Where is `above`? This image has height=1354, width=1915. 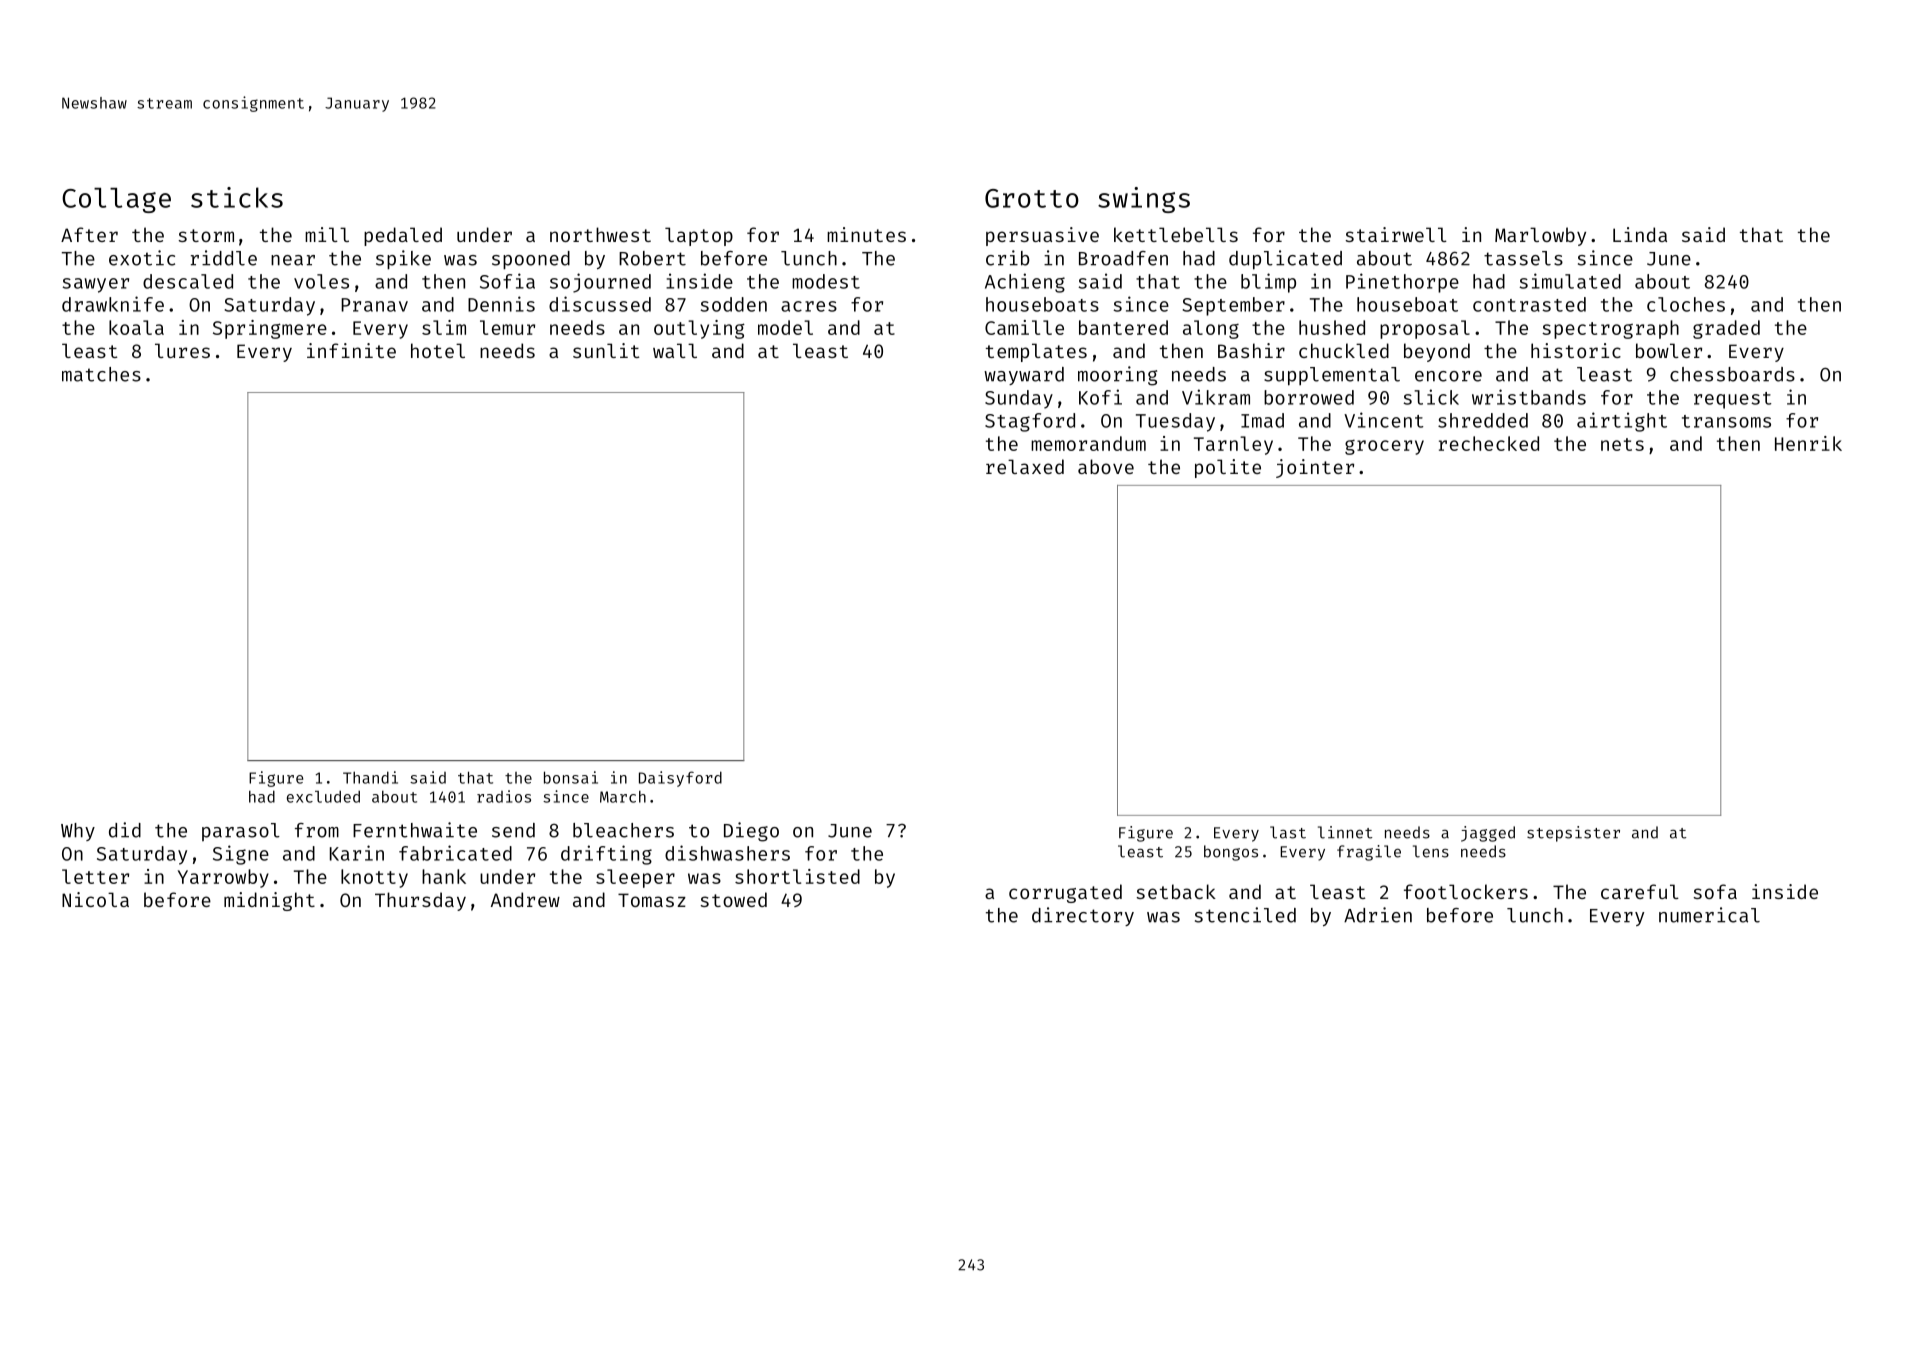 above is located at coordinates (1106, 466).
